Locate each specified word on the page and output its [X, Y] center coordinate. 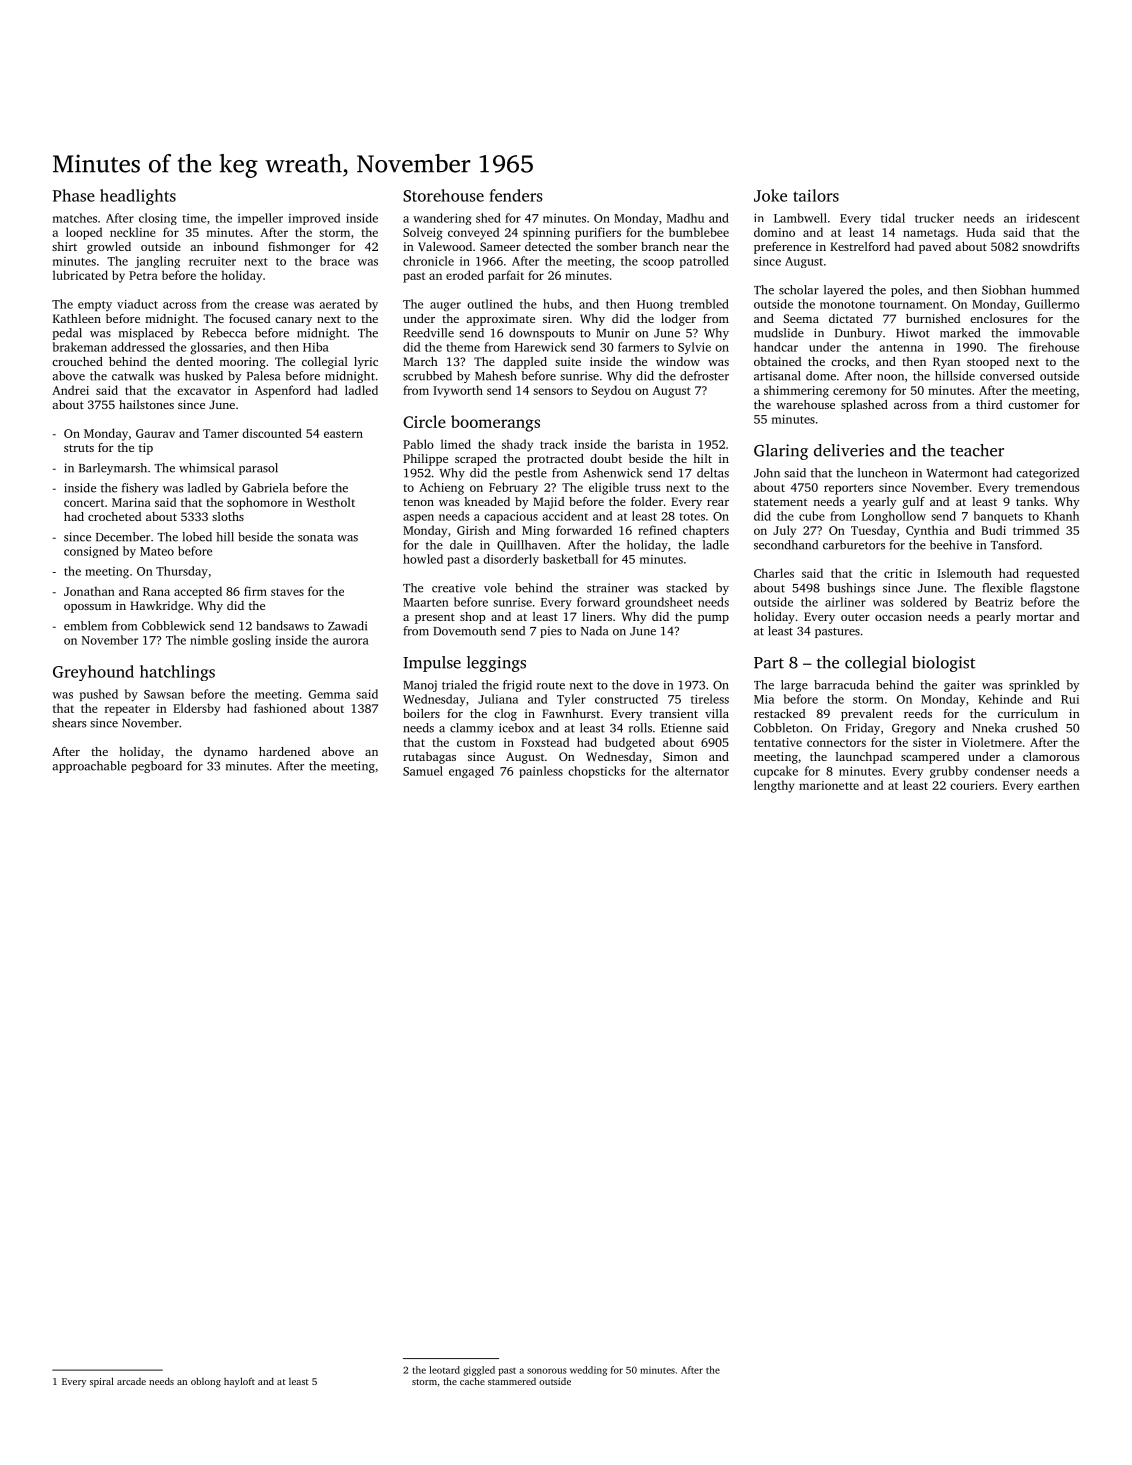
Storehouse [443, 195]
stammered [512, 1381]
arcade [131, 1381]
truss [647, 488]
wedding [588, 1371]
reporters [848, 489]
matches [75, 218]
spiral [102, 1382]
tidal [893, 218]
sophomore [257, 503]
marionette [829, 785]
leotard [444, 1370]
